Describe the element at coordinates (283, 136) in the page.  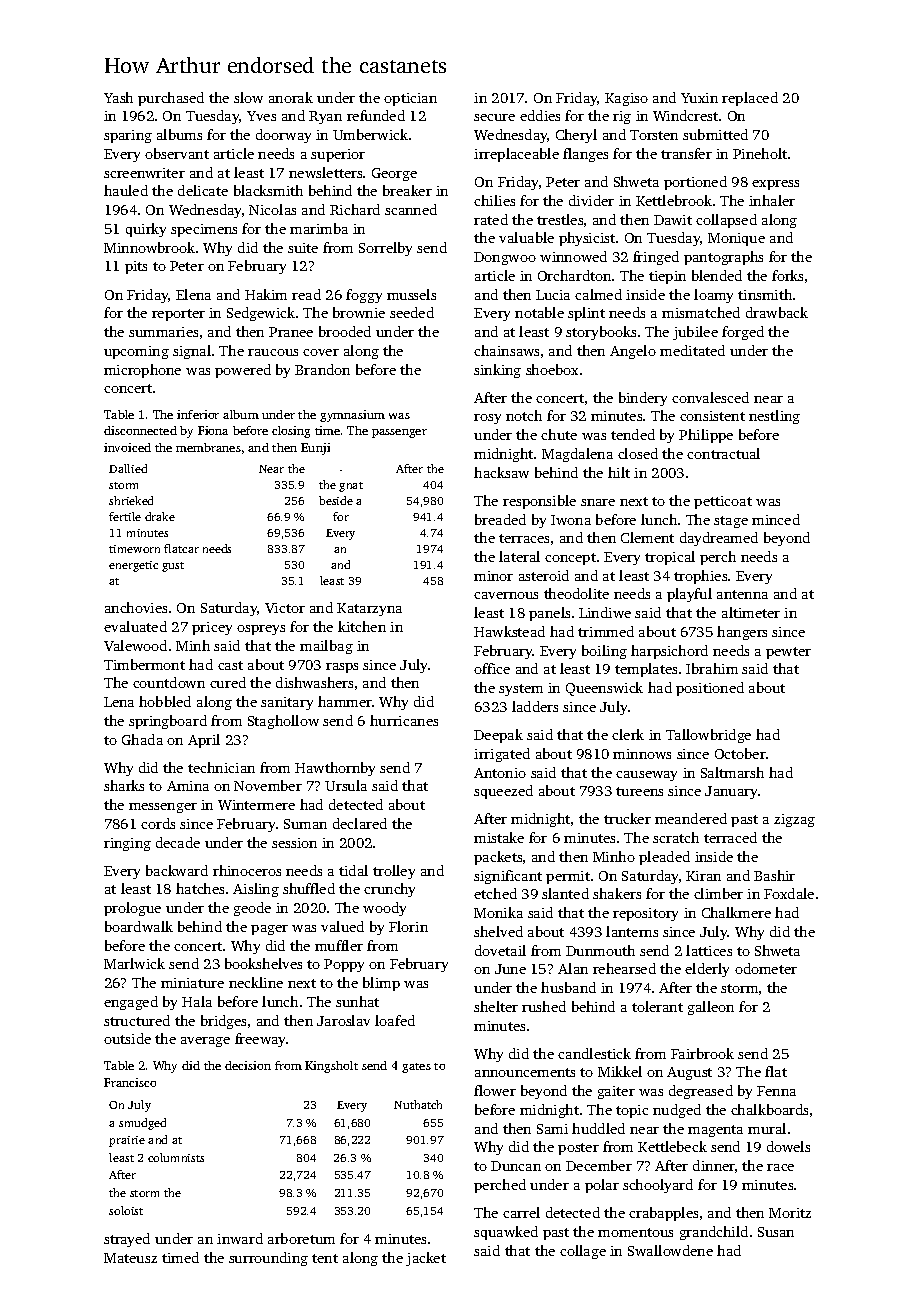
I see `doorway` at that location.
